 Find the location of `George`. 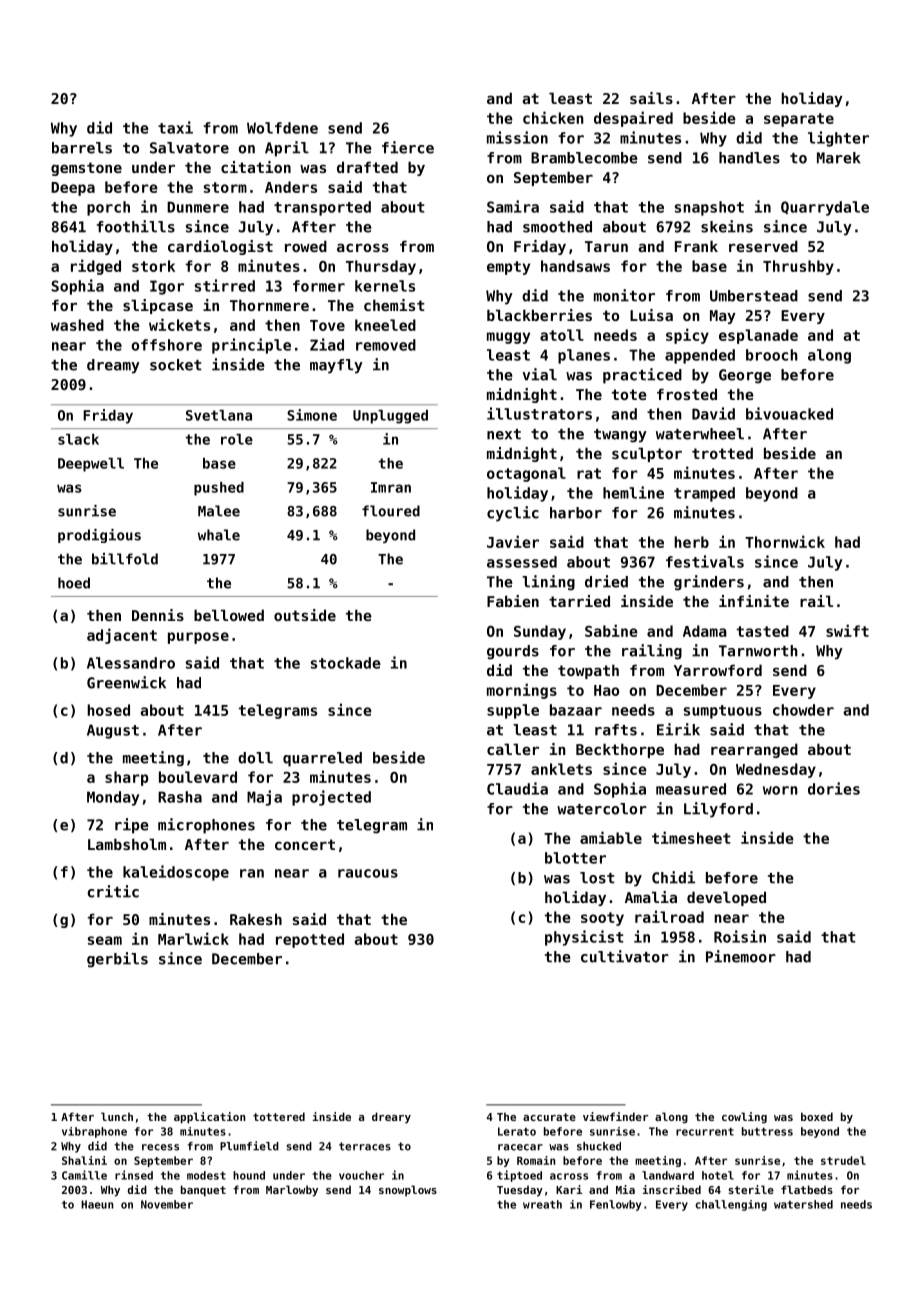

George is located at coordinates (745, 376).
